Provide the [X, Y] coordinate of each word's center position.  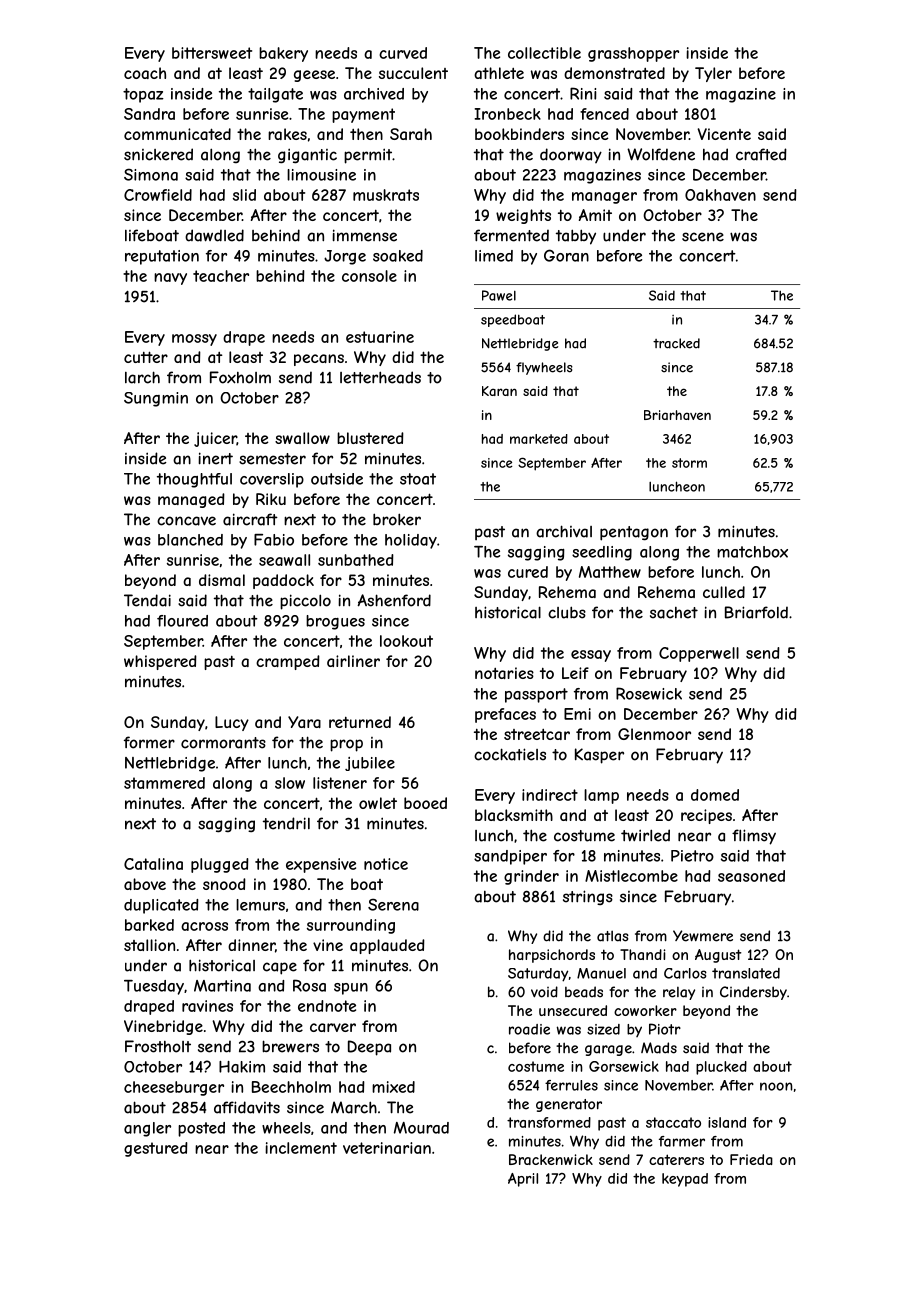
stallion [149, 945]
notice [386, 864]
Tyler [713, 74]
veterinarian [387, 1148]
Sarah [411, 134]
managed [191, 500]
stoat [418, 479]
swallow [302, 438]
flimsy [754, 837]
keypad [685, 1180]
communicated [177, 134]
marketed [539, 439]
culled [724, 592]
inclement [301, 1148]
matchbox [752, 552]
